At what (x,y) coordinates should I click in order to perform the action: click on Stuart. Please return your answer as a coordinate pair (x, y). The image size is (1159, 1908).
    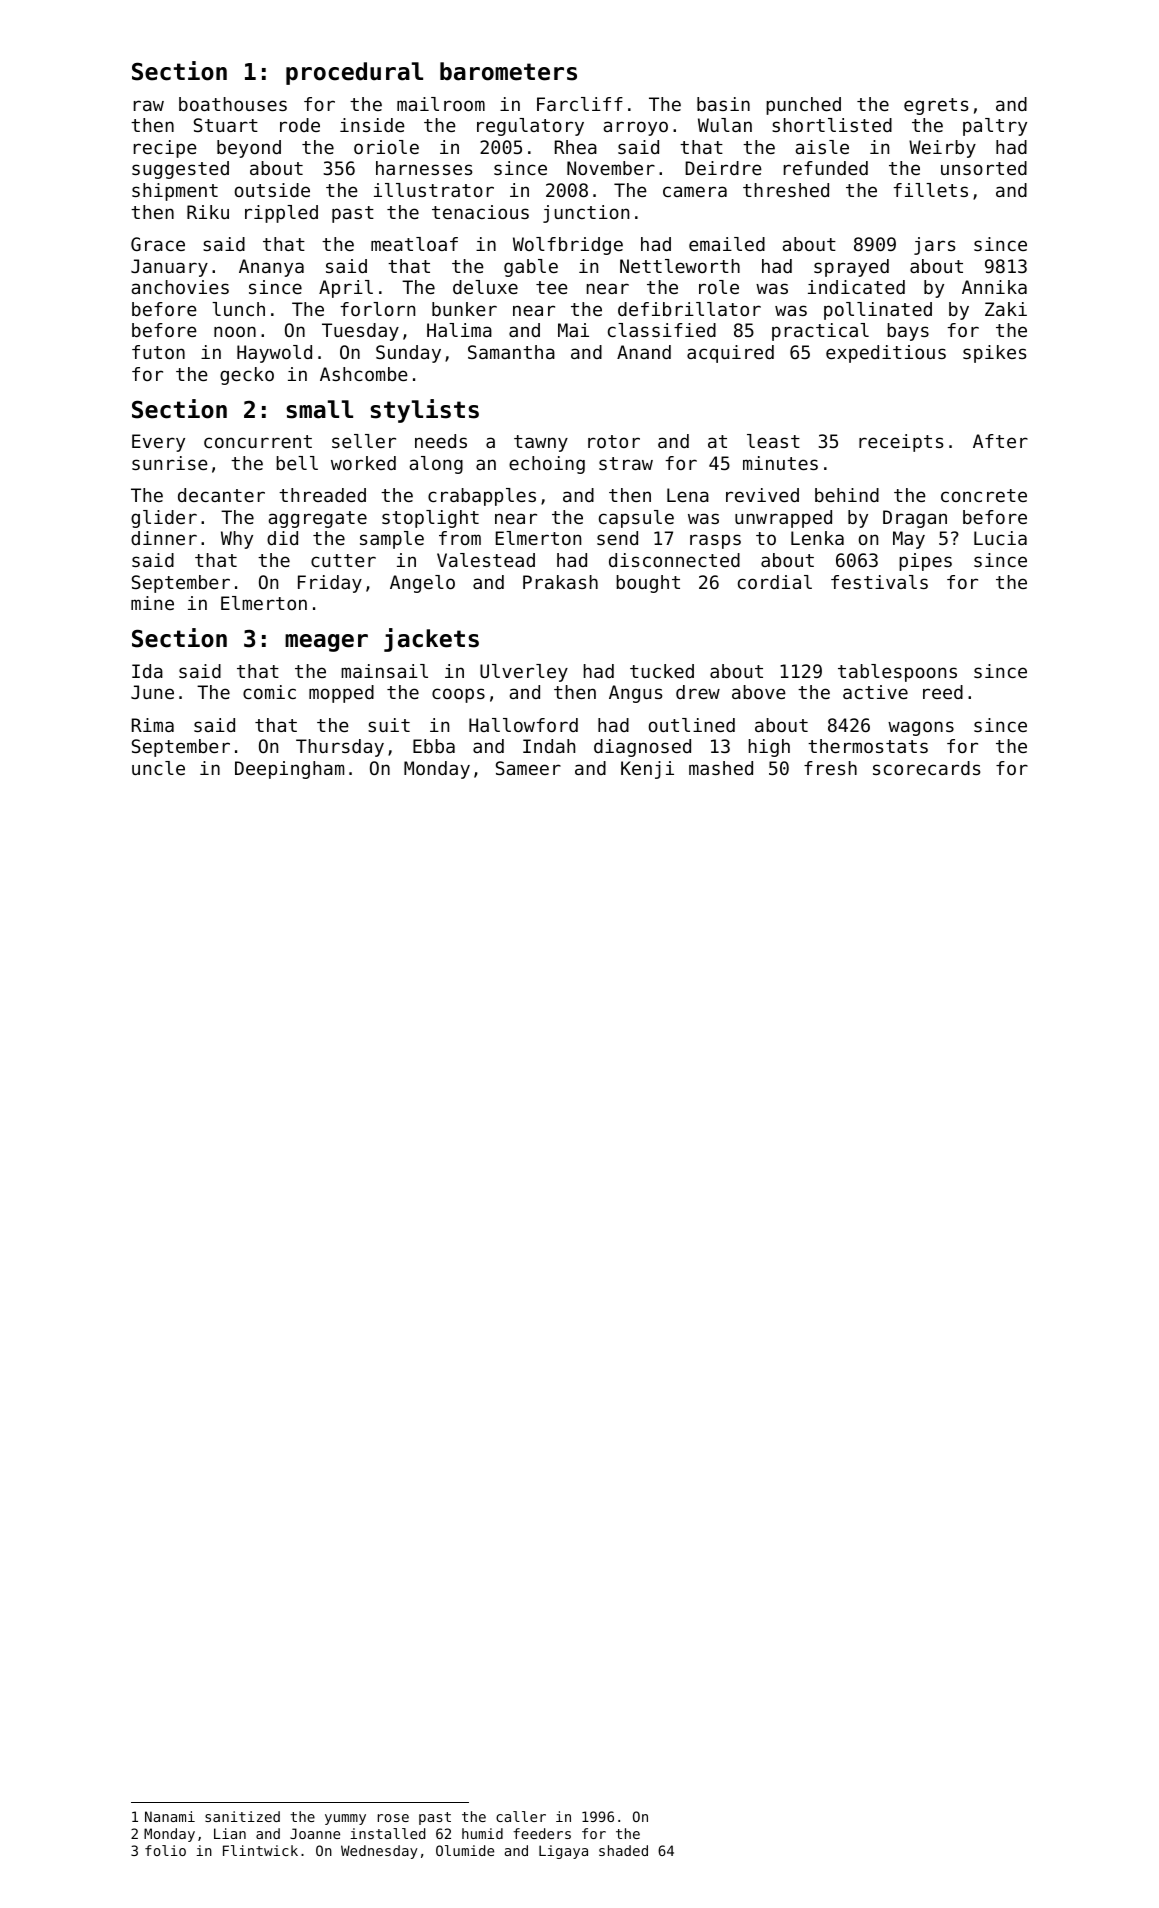
    Looking at the image, I should click on (226, 125).
